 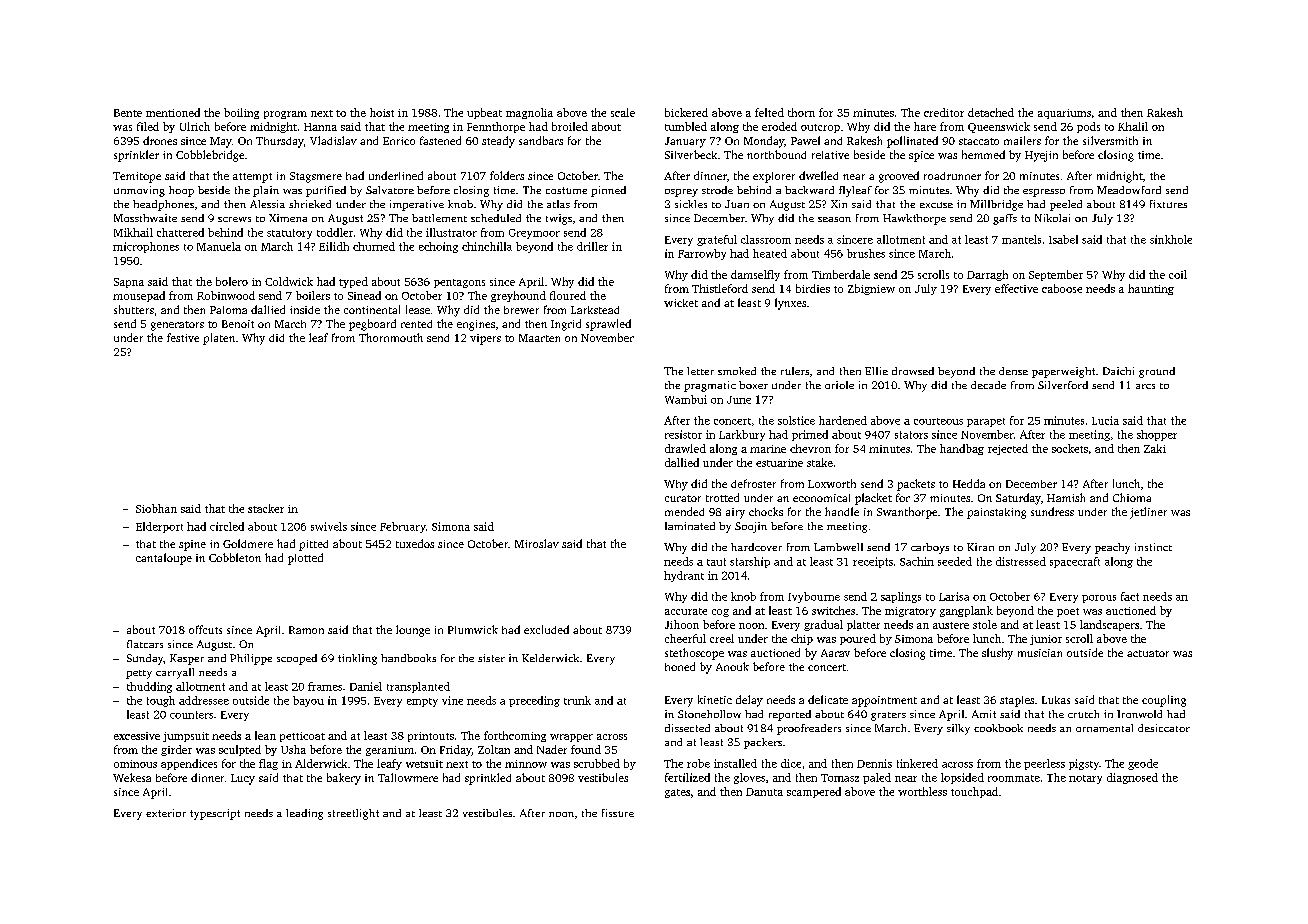 What do you see at coordinates (534, 701) in the image?
I see `preceding` at bounding box center [534, 701].
